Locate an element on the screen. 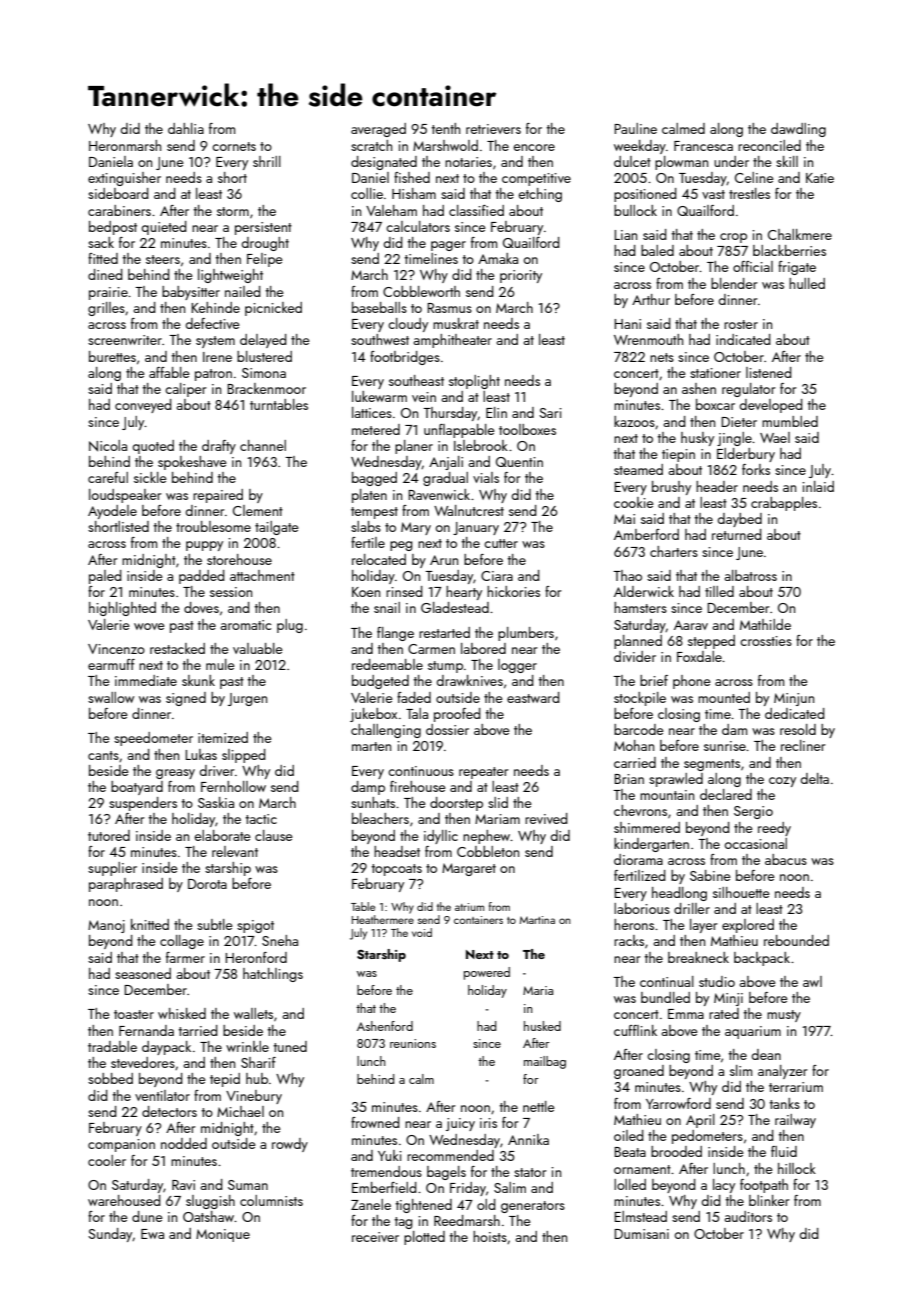 The image size is (924, 1308). affable is located at coordinates (169, 372).
